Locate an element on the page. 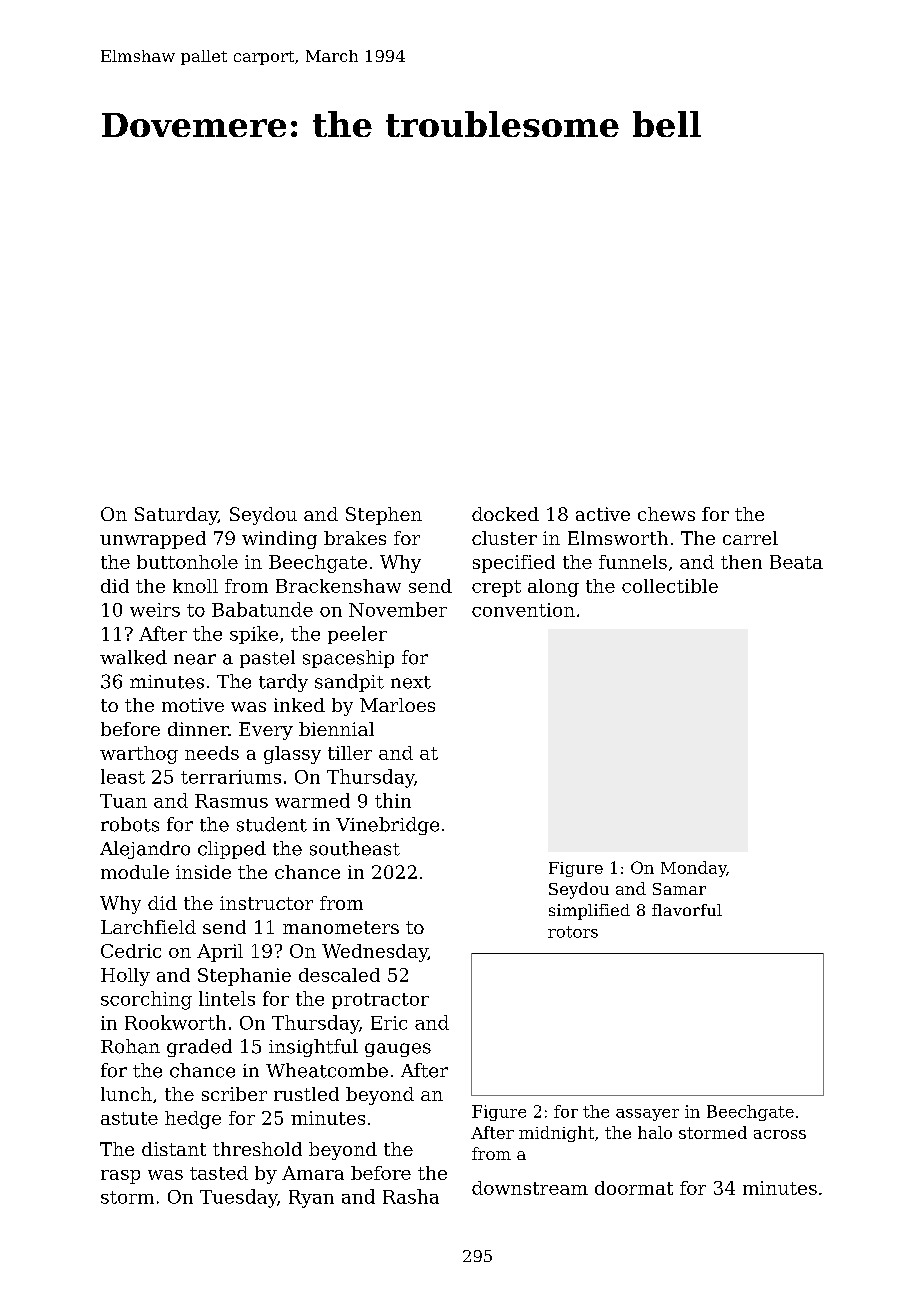  midnight is located at coordinates (556, 1134).
